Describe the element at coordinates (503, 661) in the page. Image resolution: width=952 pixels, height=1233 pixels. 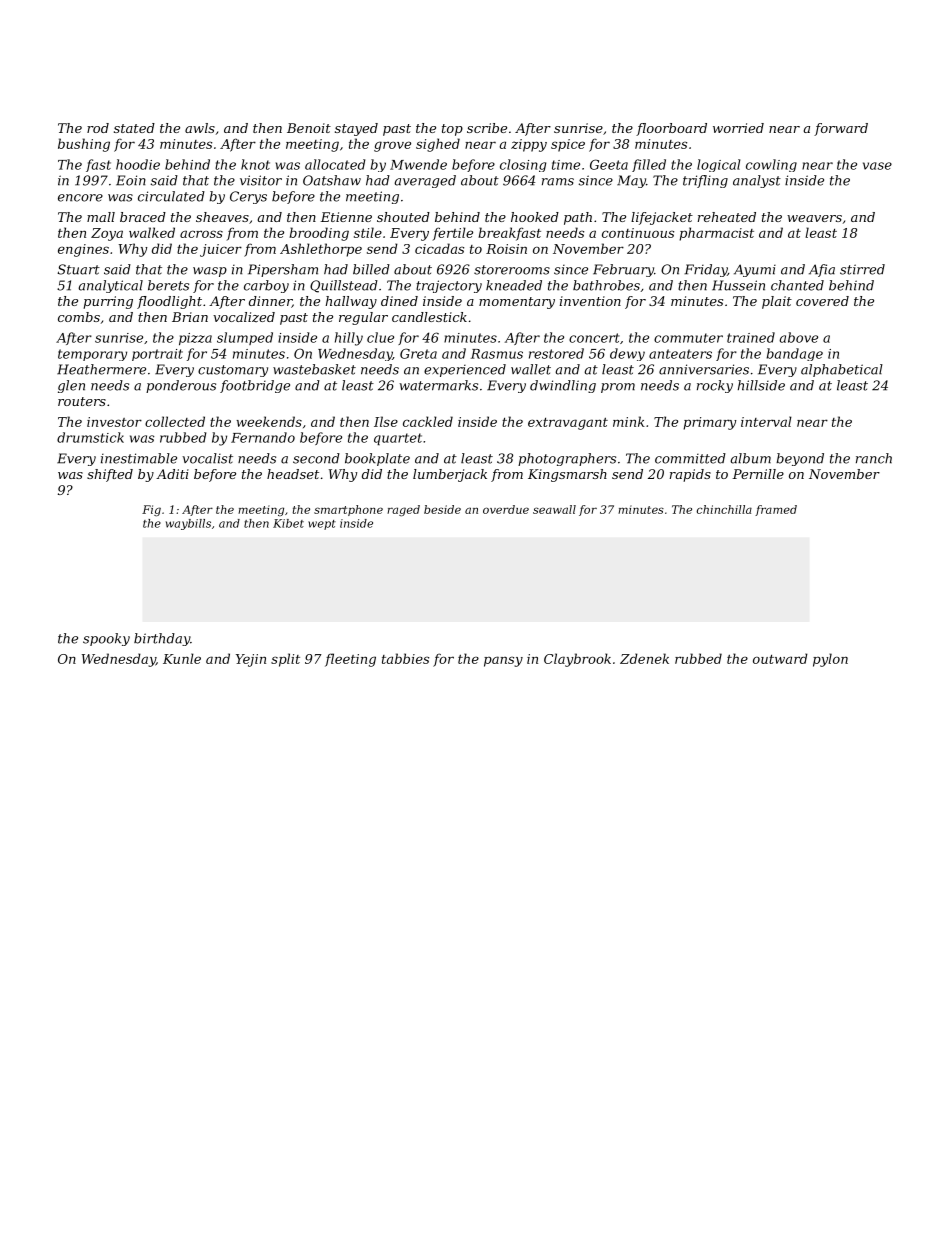
I see `pansy` at that location.
